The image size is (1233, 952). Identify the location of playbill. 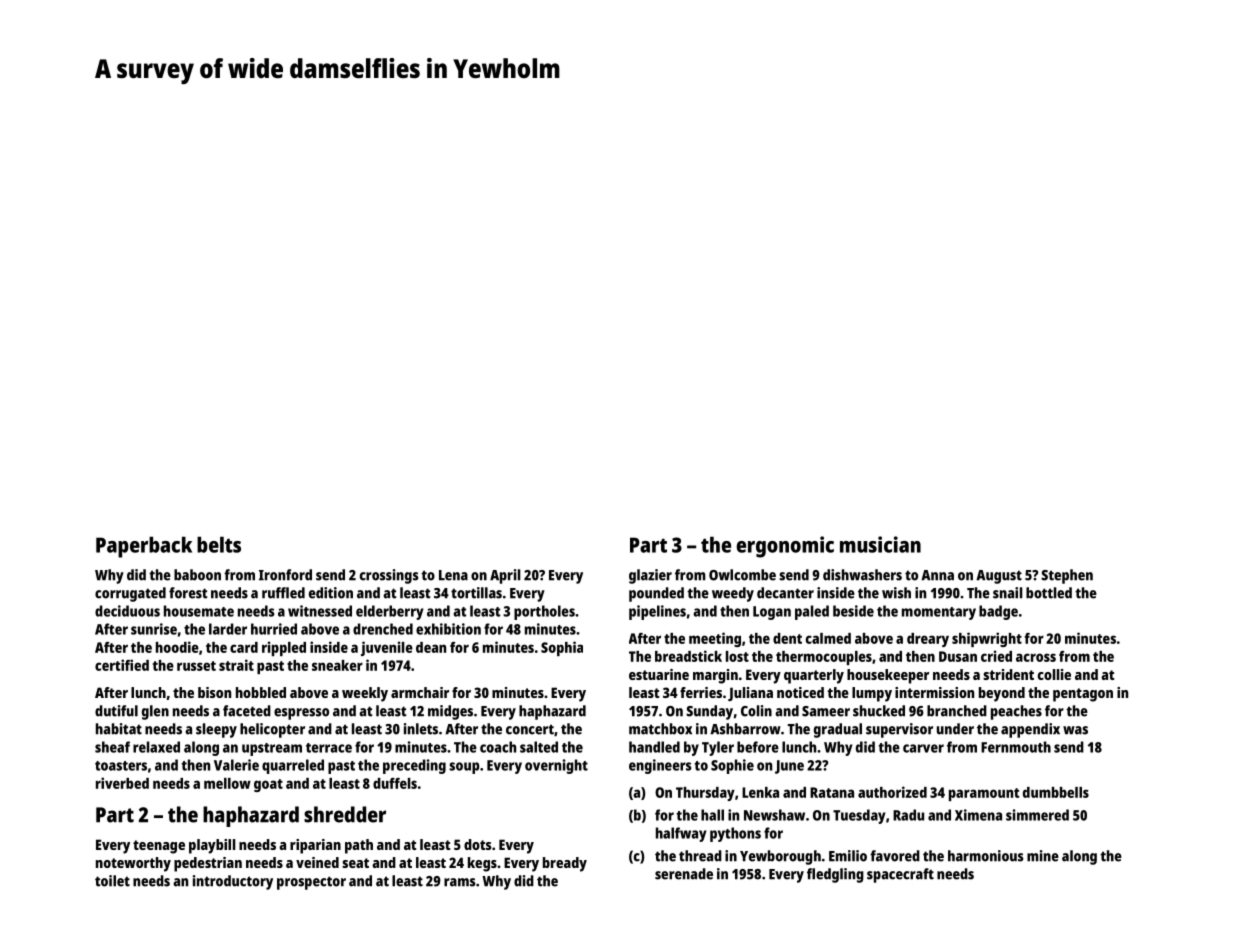
(212, 846).
